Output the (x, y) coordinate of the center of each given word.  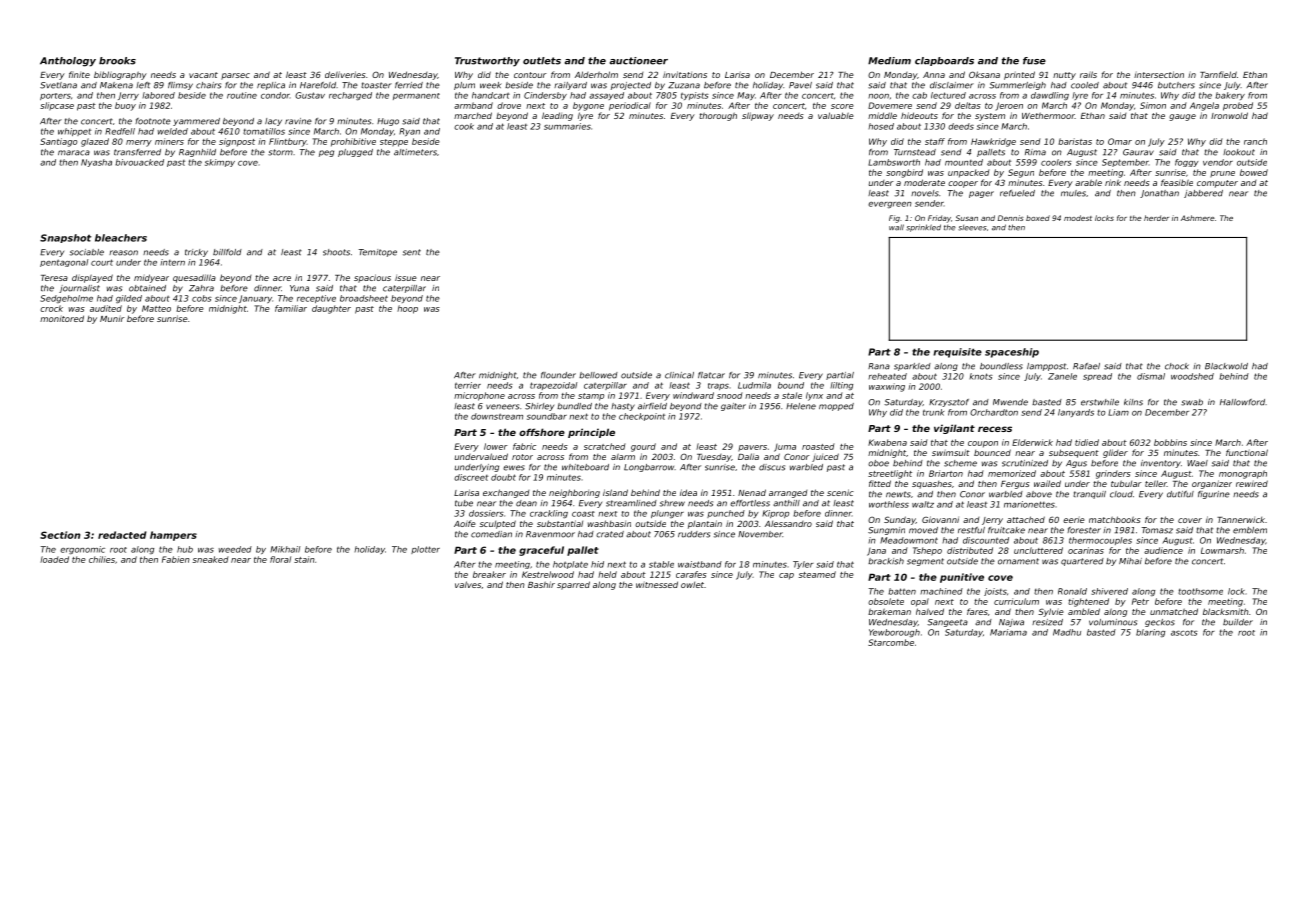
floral (280, 559)
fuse (1034, 61)
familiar (291, 308)
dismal (1151, 376)
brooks (117, 61)
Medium (889, 61)
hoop (407, 309)
